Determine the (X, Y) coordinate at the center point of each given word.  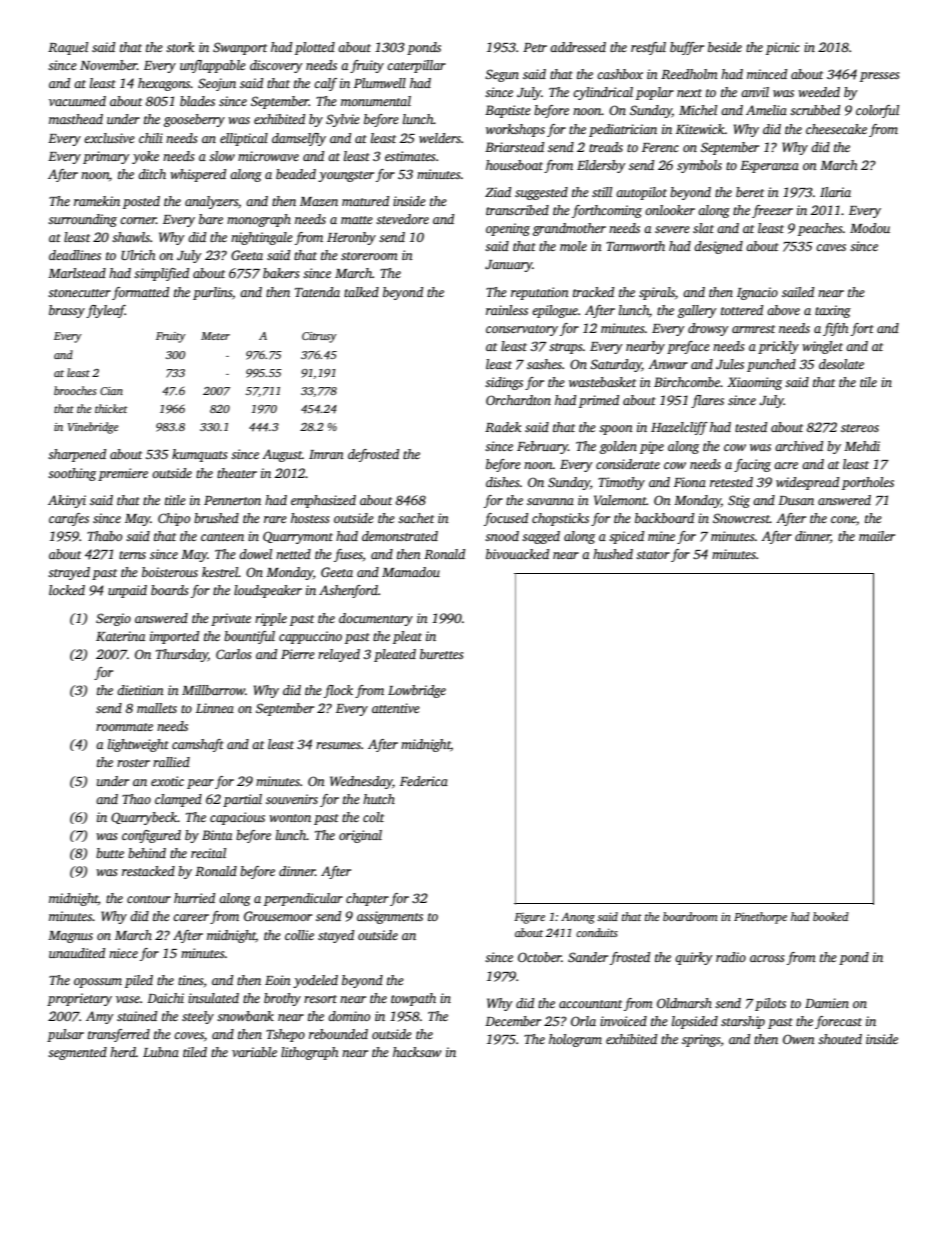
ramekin (97, 201)
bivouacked (517, 554)
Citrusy (319, 337)
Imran (326, 454)
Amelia (766, 110)
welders (440, 138)
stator (653, 555)
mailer (877, 536)
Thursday (182, 655)
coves (189, 1035)
